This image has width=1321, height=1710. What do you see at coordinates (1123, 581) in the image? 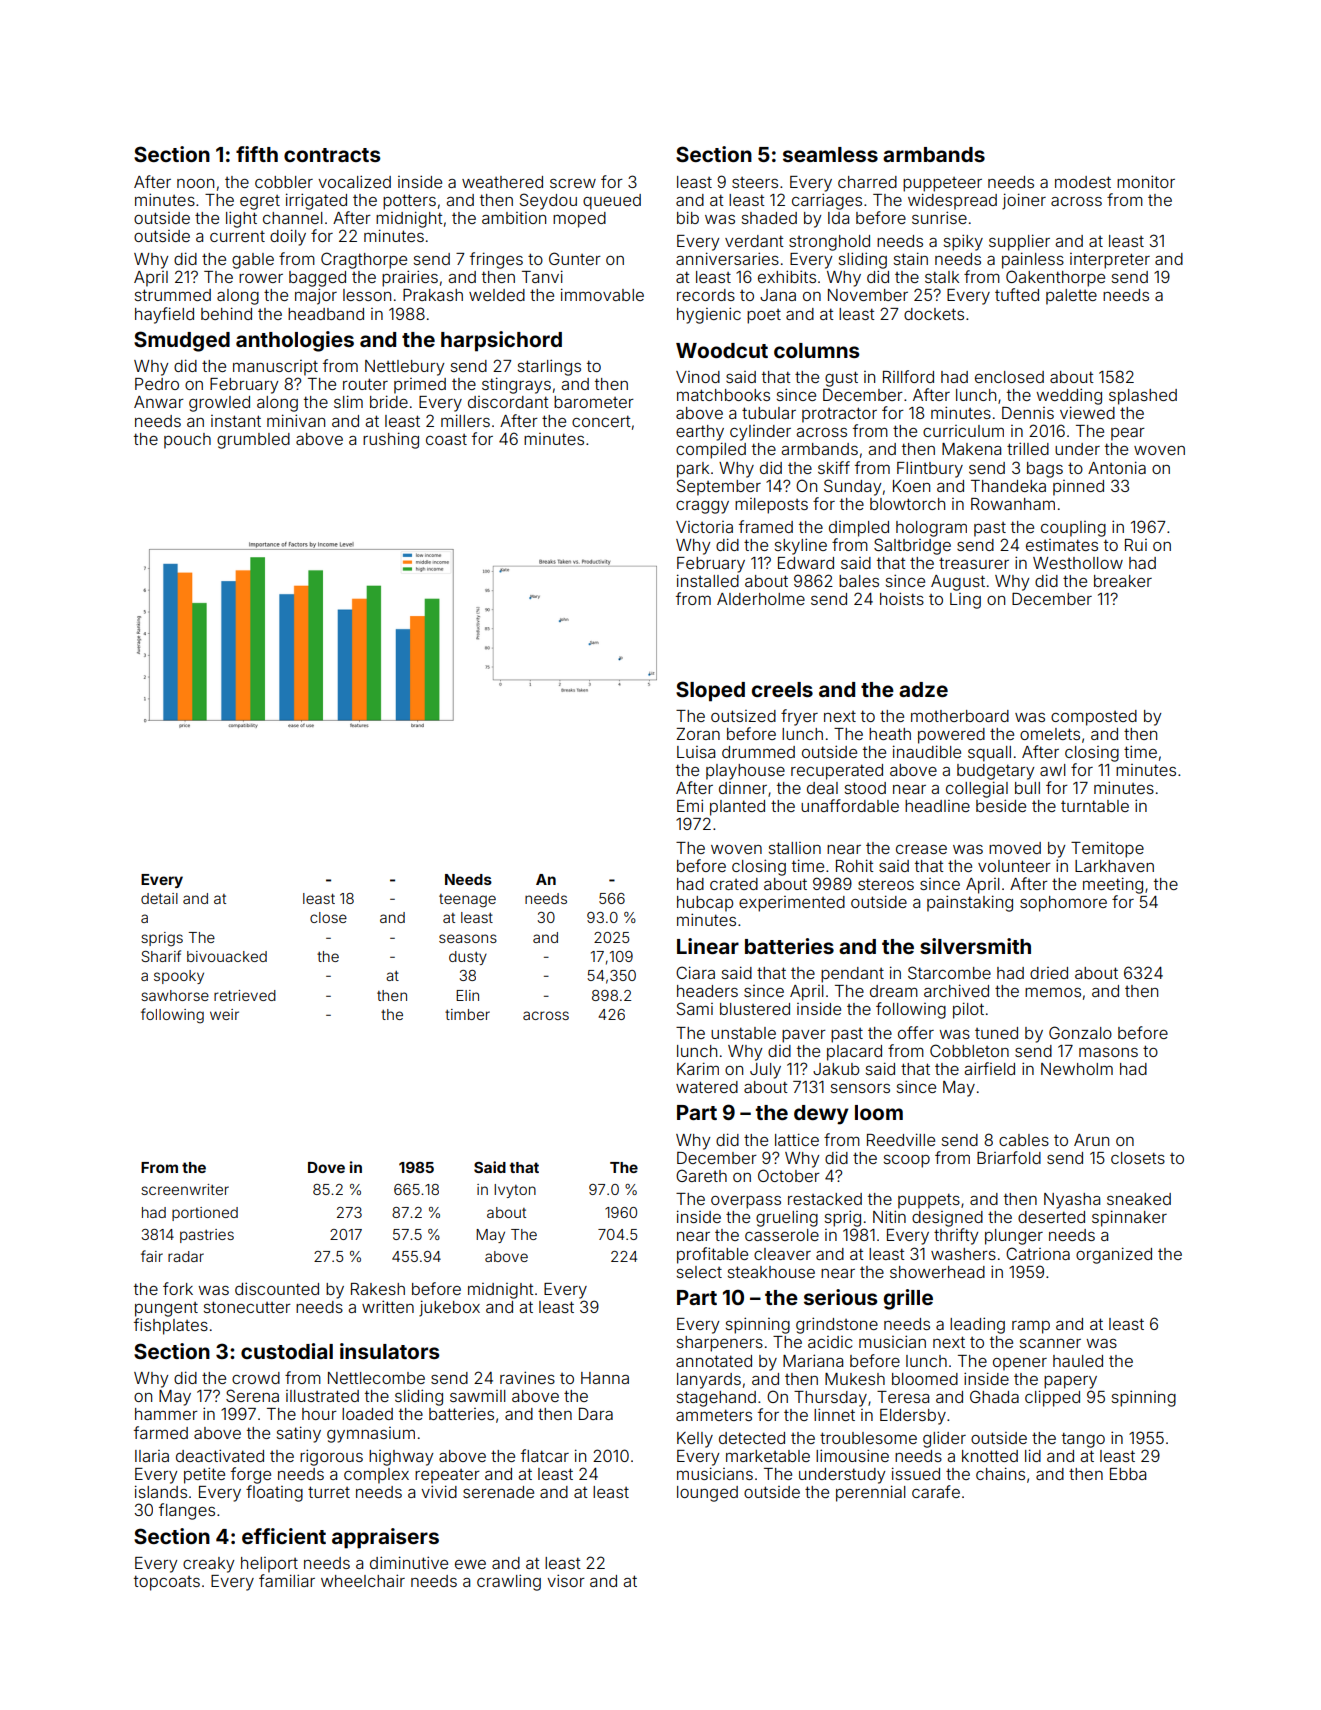
I see `breaker` at bounding box center [1123, 581].
